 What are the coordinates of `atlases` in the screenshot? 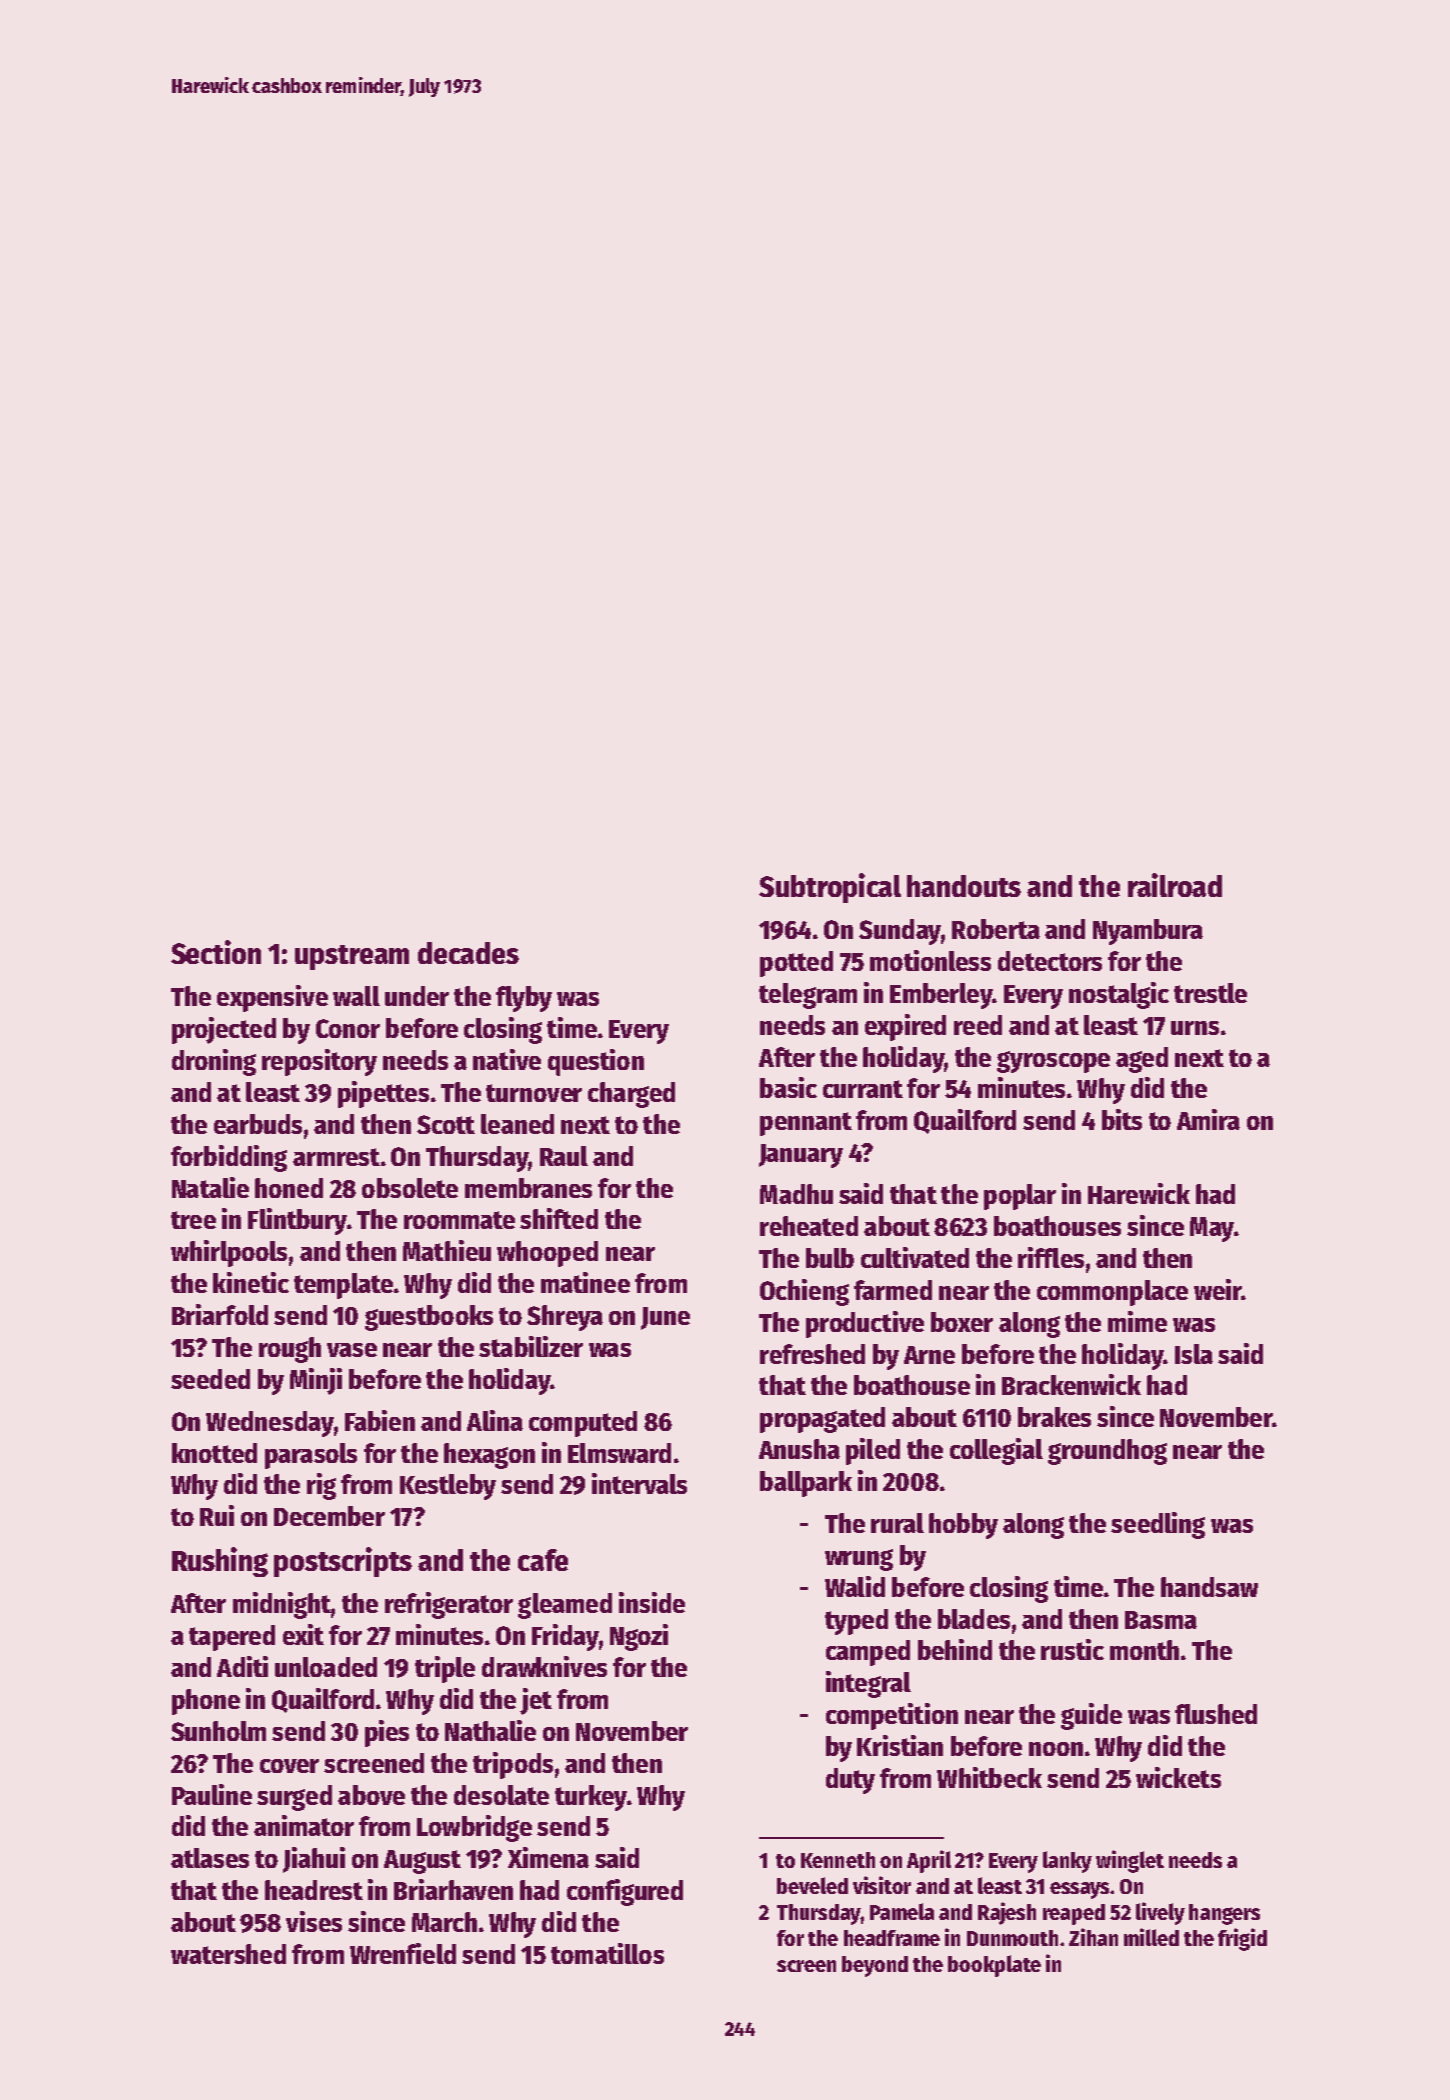 It's located at (210, 1858).
